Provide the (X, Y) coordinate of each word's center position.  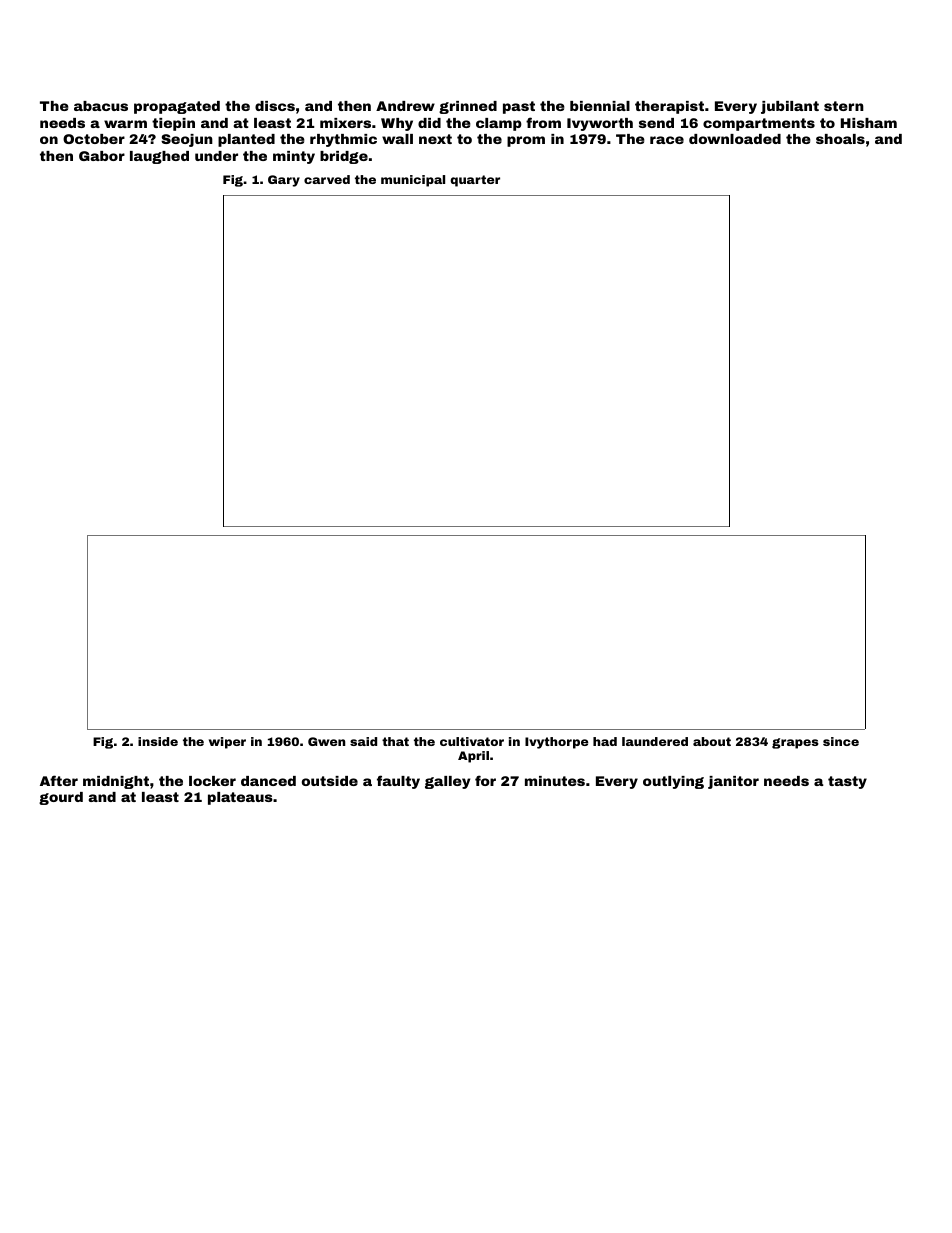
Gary (284, 181)
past (519, 107)
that (395, 741)
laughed (159, 157)
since (841, 741)
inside (158, 741)
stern (844, 106)
